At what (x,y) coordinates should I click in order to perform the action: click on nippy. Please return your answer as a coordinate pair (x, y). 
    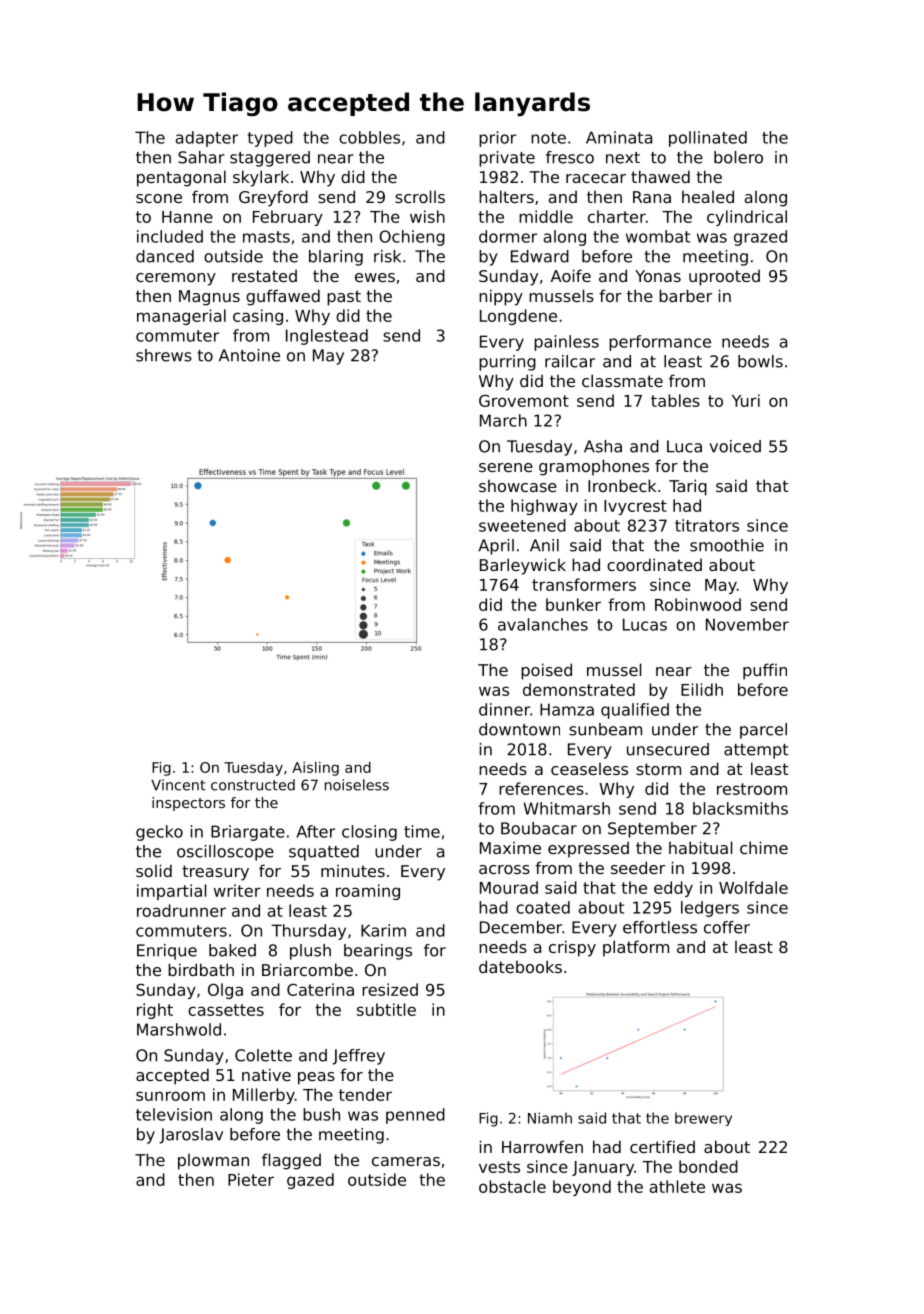
    Looking at the image, I should click on (501, 297).
